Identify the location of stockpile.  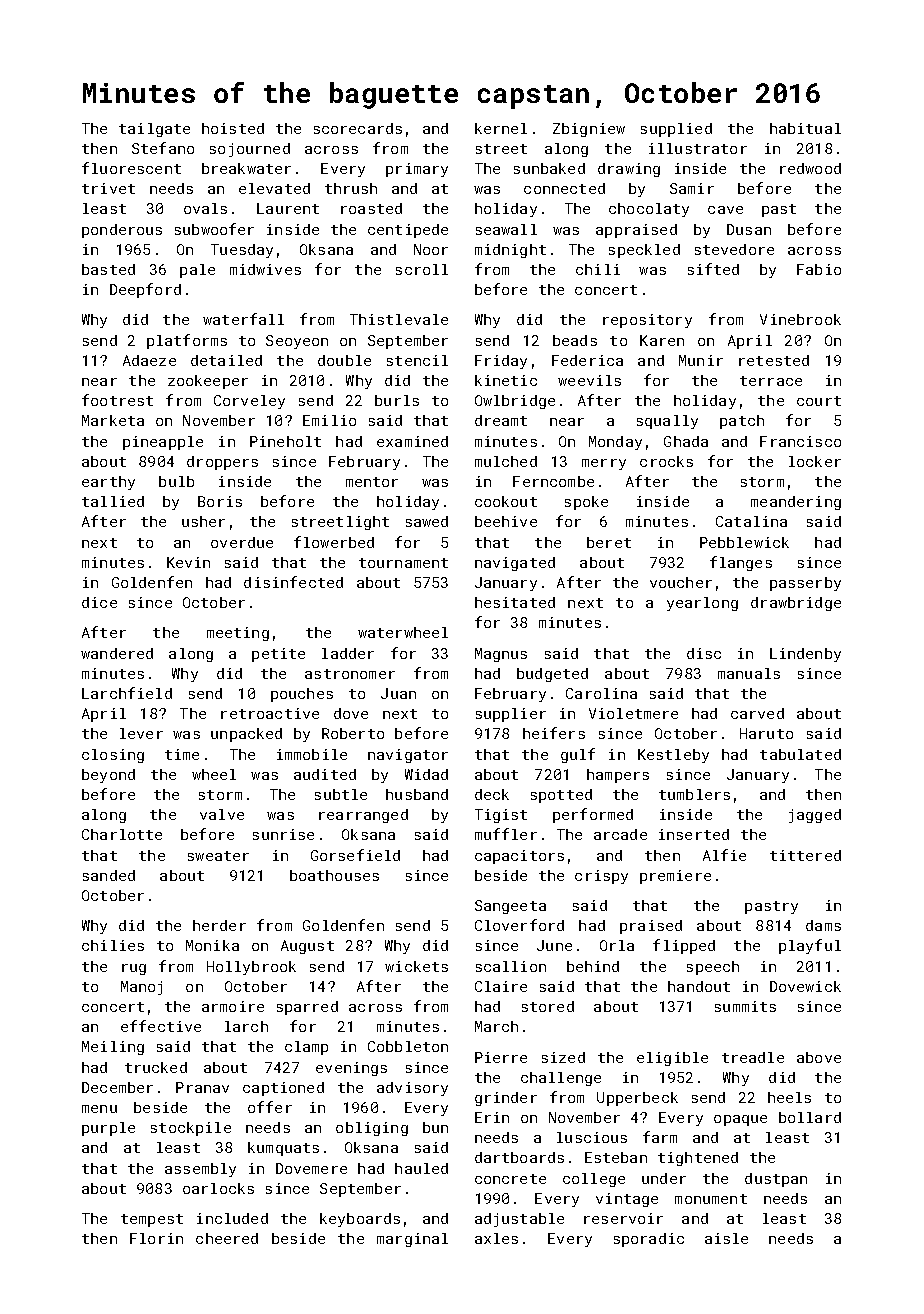
(191, 1129).
